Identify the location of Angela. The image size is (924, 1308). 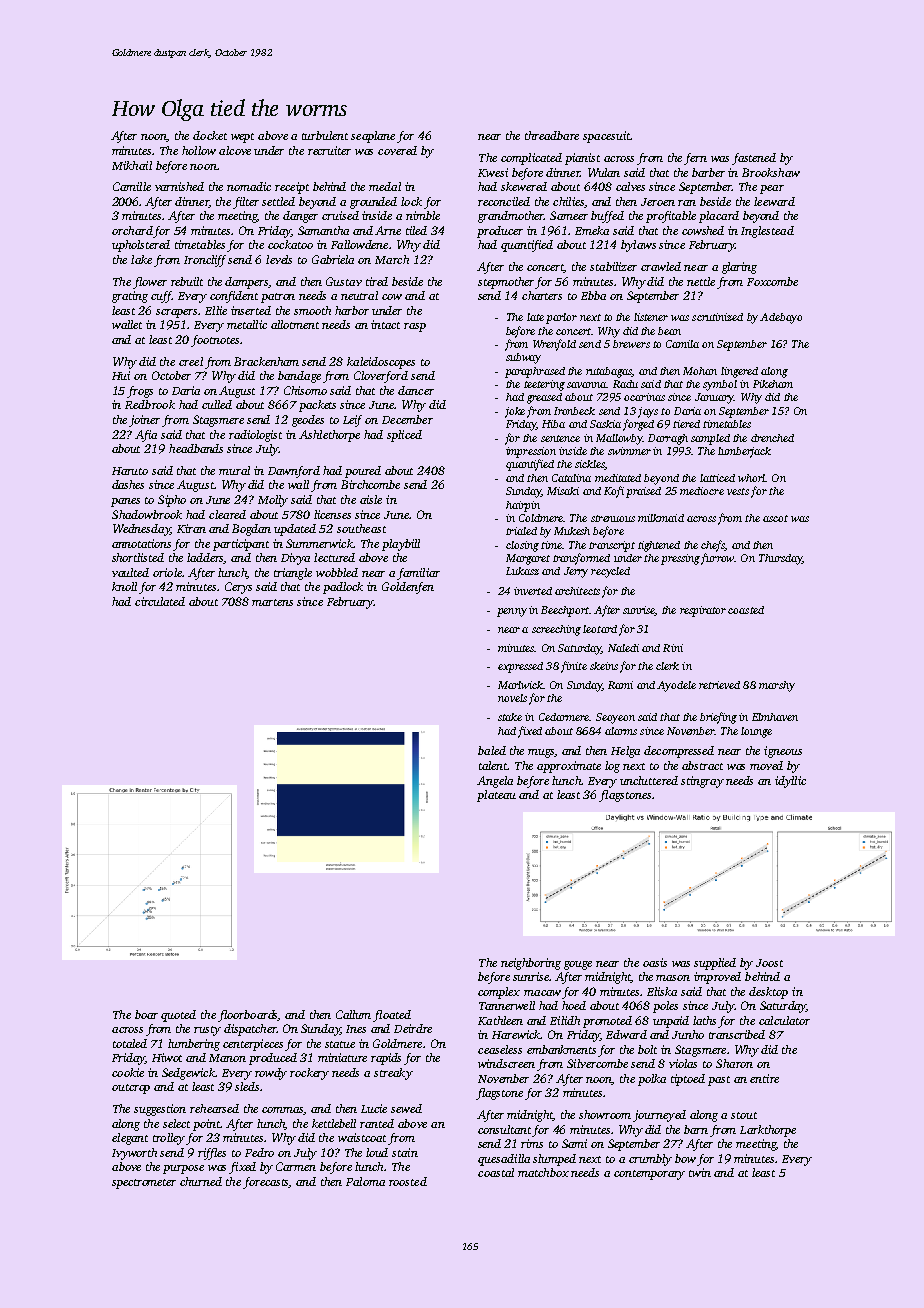
(495, 782).
